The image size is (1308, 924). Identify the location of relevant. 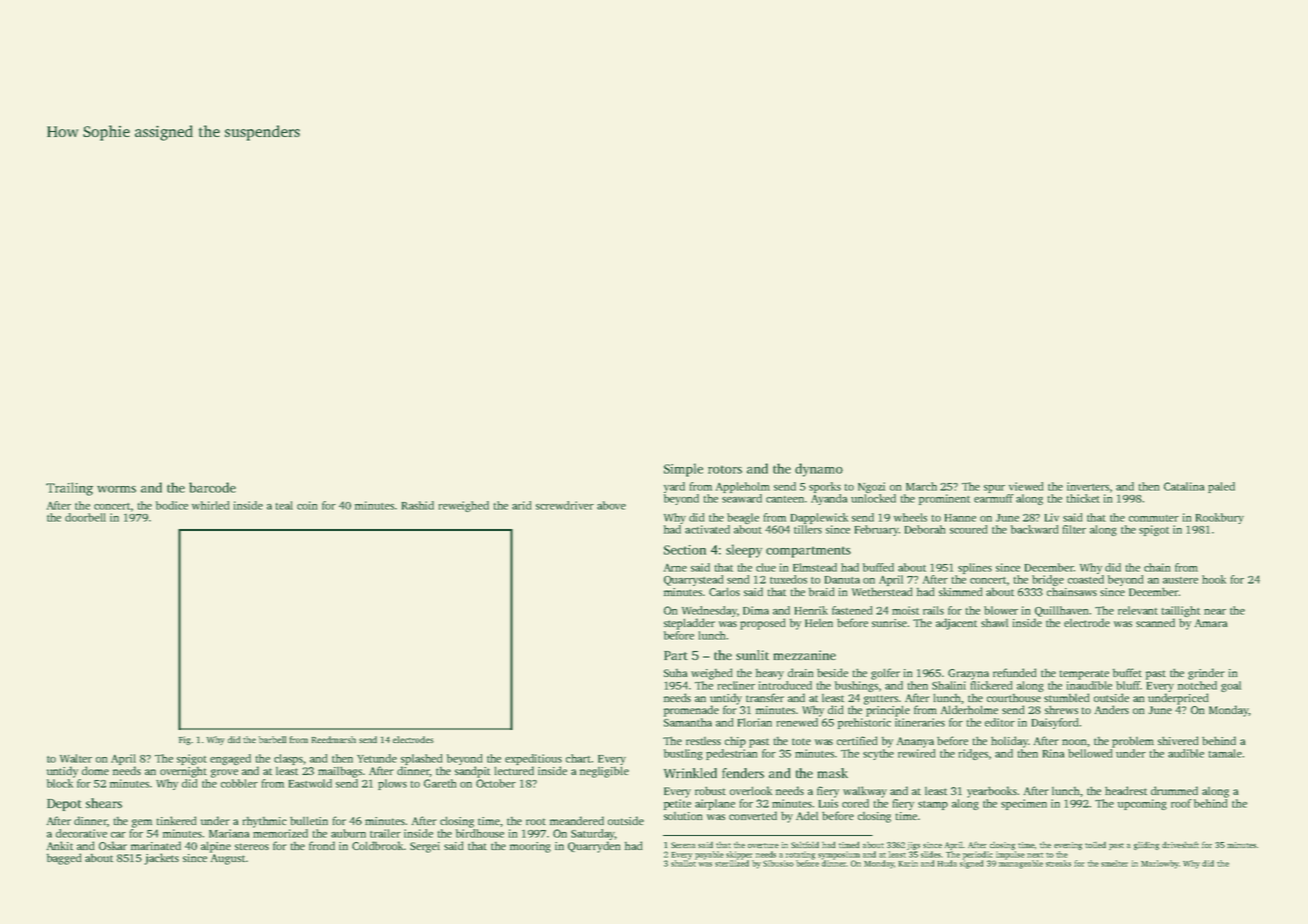
(1138, 610).
